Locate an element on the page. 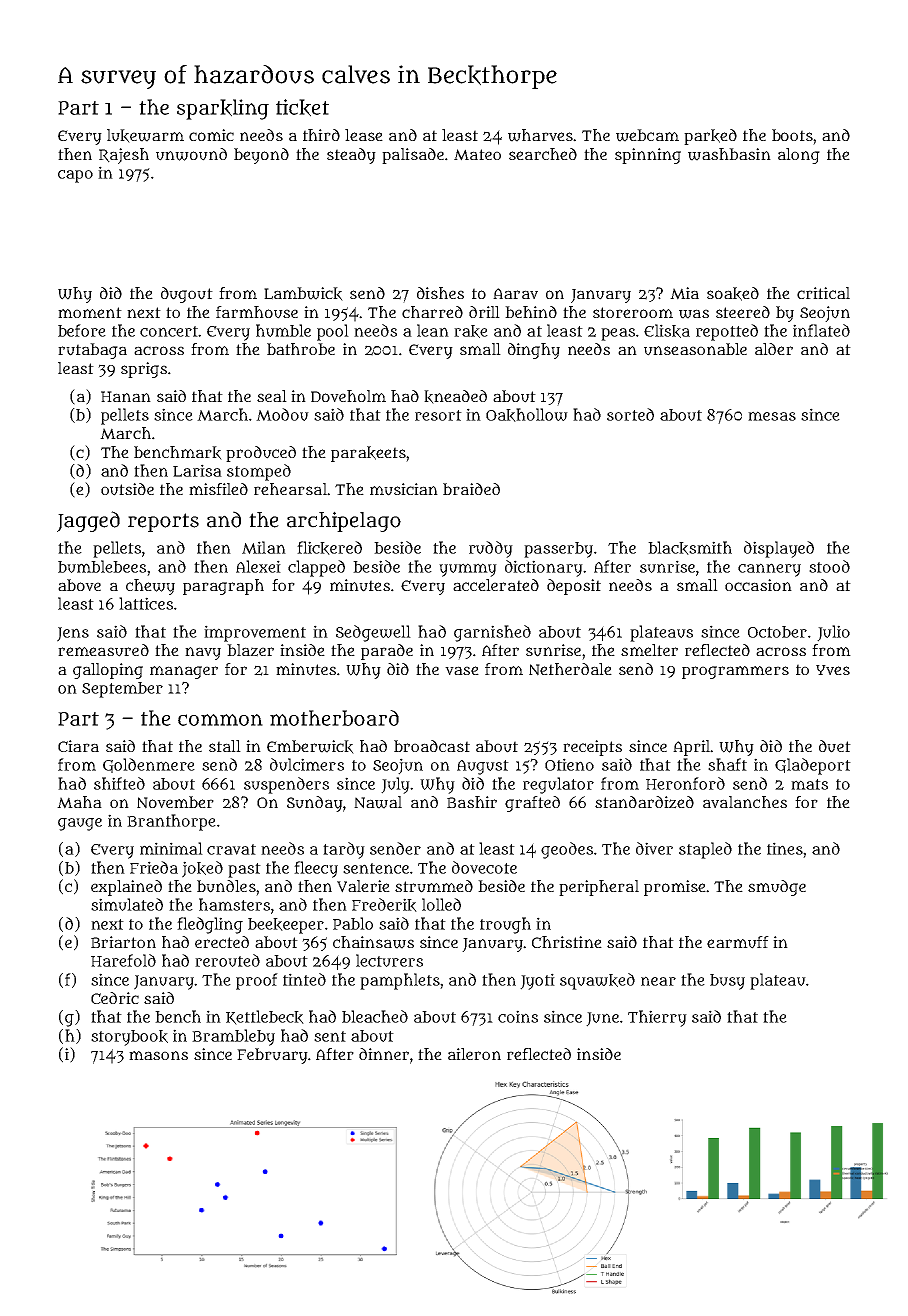 This image has width=908, height=1316. Aarav is located at coordinates (515, 293).
